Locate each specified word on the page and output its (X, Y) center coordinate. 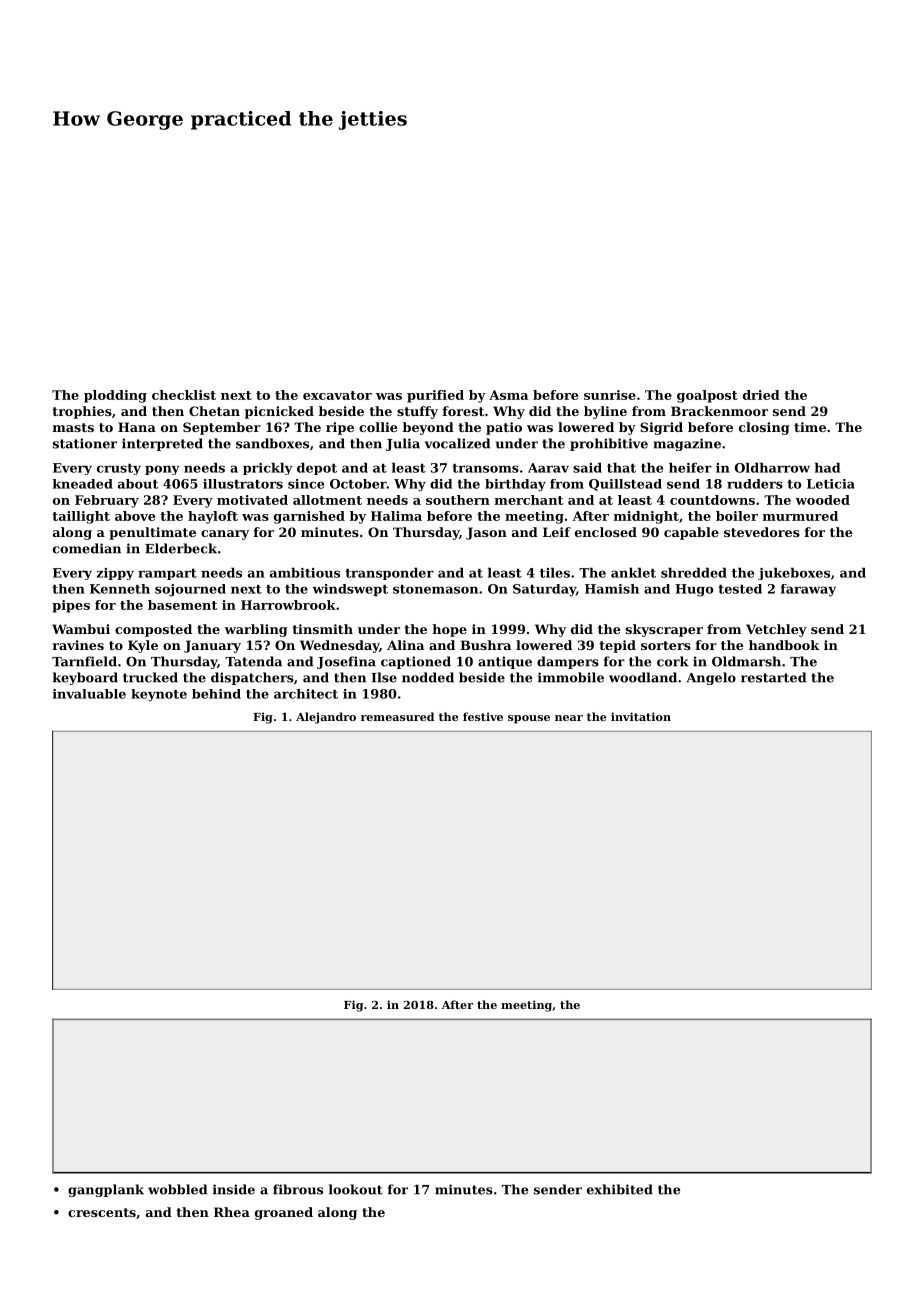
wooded (822, 500)
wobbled (177, 1189)
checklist (184, 395)
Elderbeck (181, 548)
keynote (159, 695)
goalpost (707, 396)
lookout (356, 1189)
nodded (428, 677)
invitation (641, 716)
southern (458, 500)
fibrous (298, 1189)
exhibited (620, 1189)
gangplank (106, 1190)
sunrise (610, 395)
